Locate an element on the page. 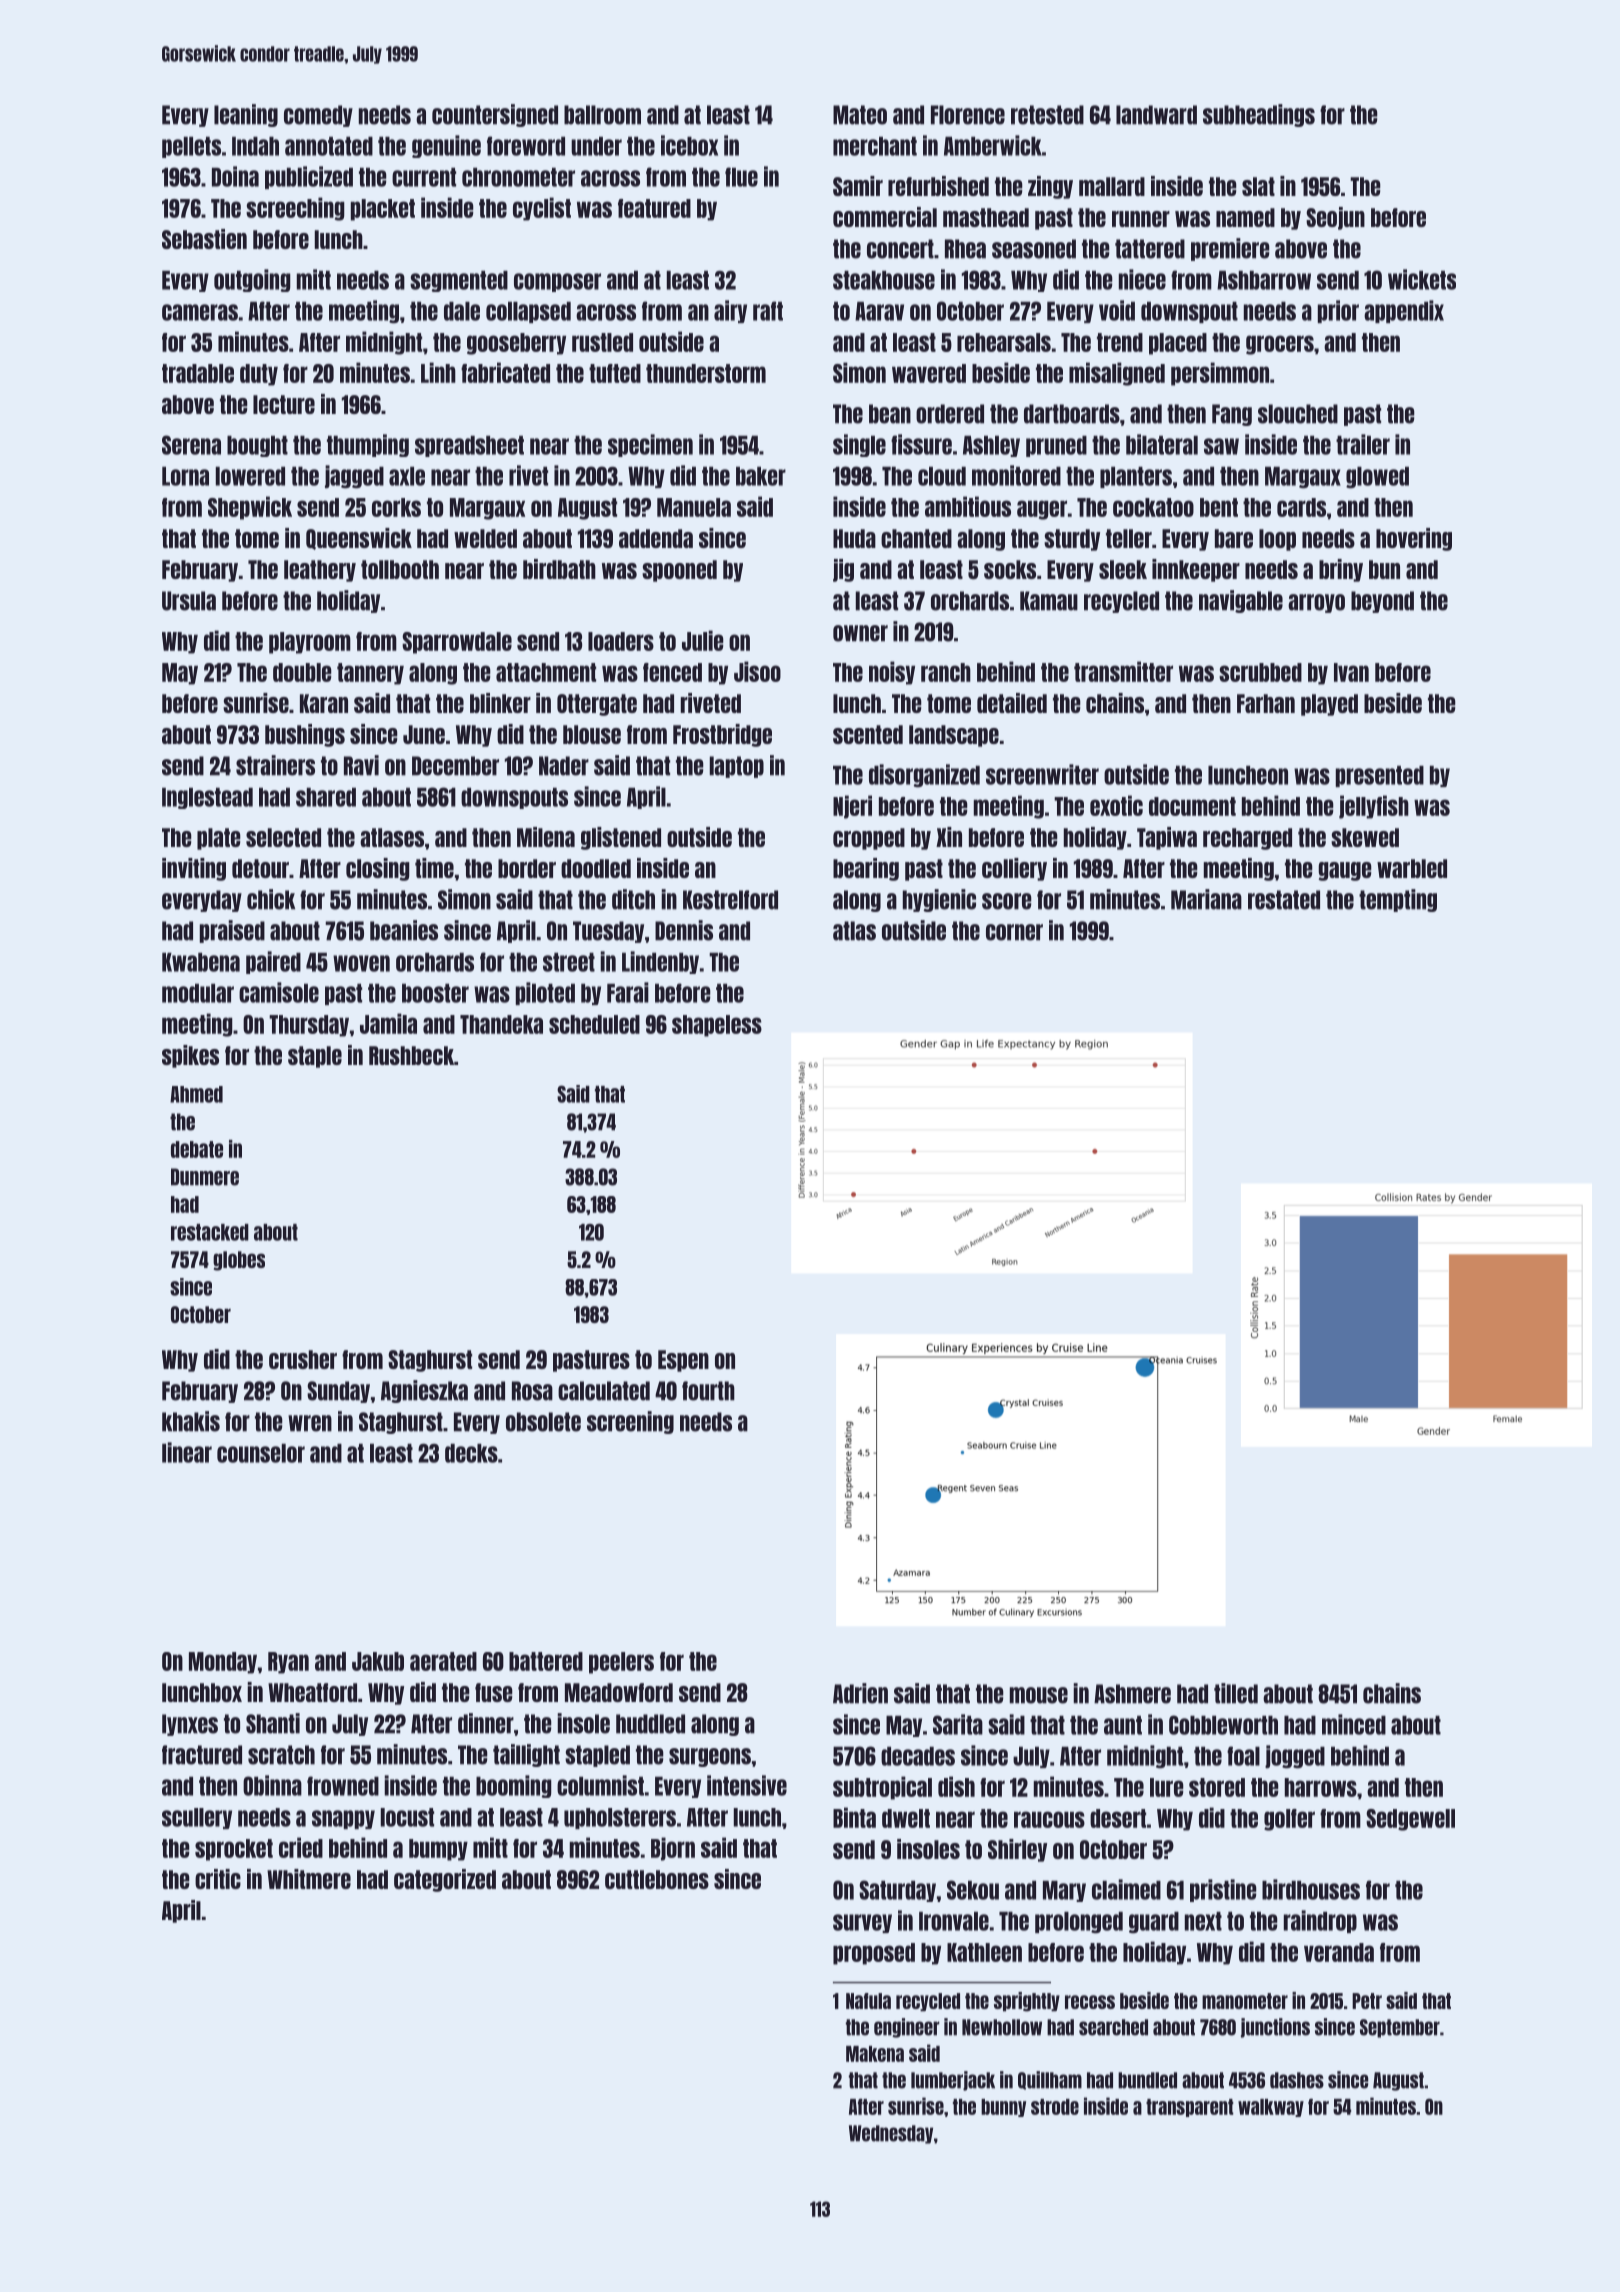  ballroom is located at coordinates (602, 115).
